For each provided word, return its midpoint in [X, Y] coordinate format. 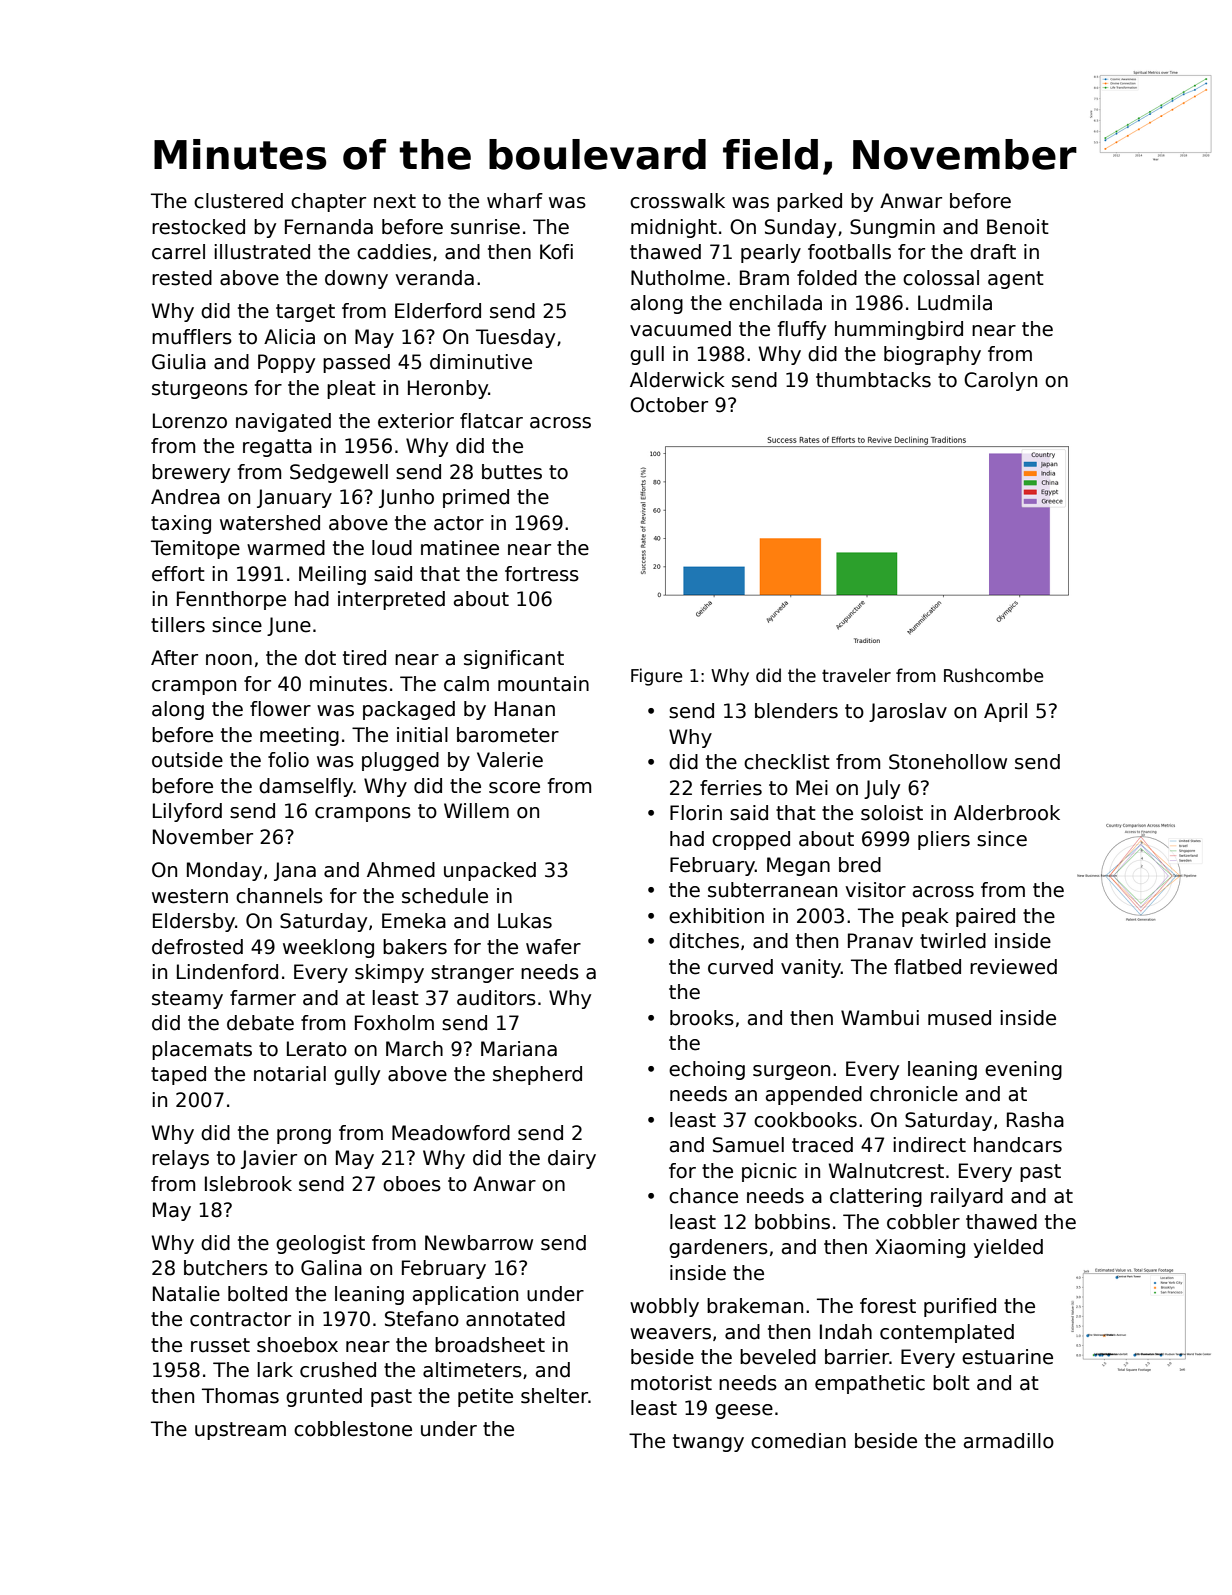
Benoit [1018, 227]
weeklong [328, 948]
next [395, 201]
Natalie [186, 1294]
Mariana [519, 1049]
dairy [572, 1159]
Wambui [880, 1018]
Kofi [556, 252]
